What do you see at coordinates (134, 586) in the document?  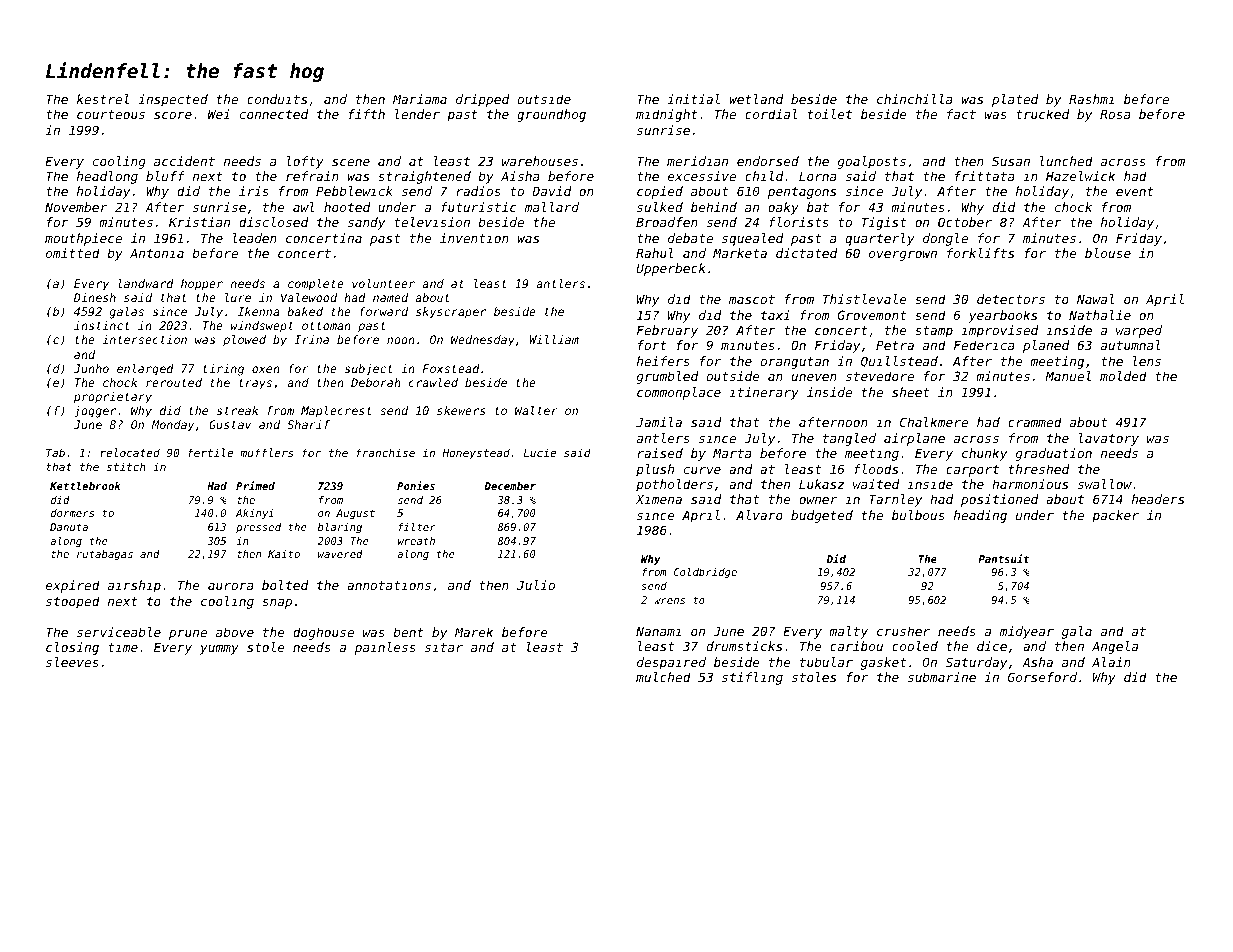 I see `airship` at bounding box center [134, 586].
